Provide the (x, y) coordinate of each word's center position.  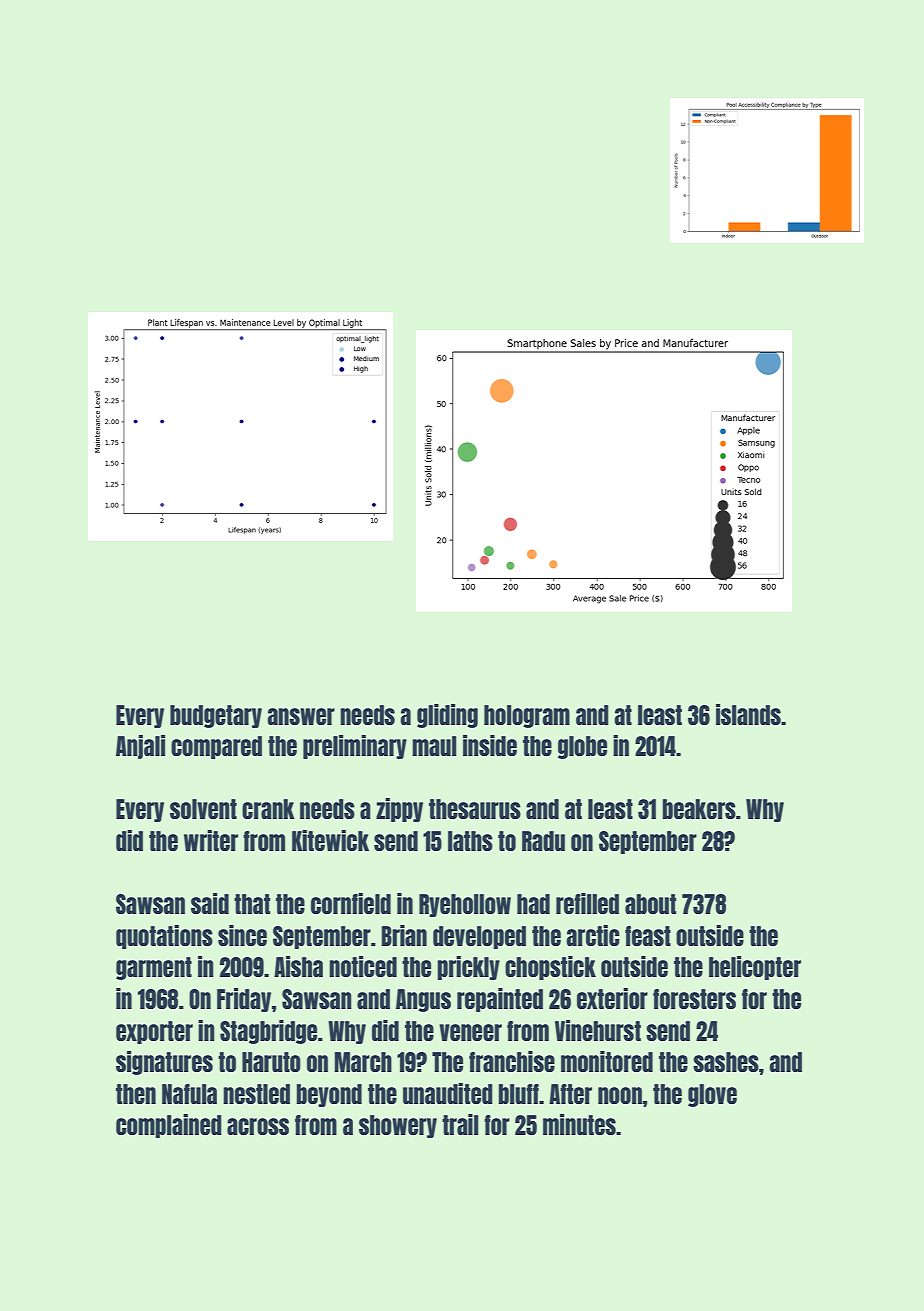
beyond (329, 1095)
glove (712, 1095)
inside (490, 745)
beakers (699, 809)
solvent (203, 809)
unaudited (448, 1093)
